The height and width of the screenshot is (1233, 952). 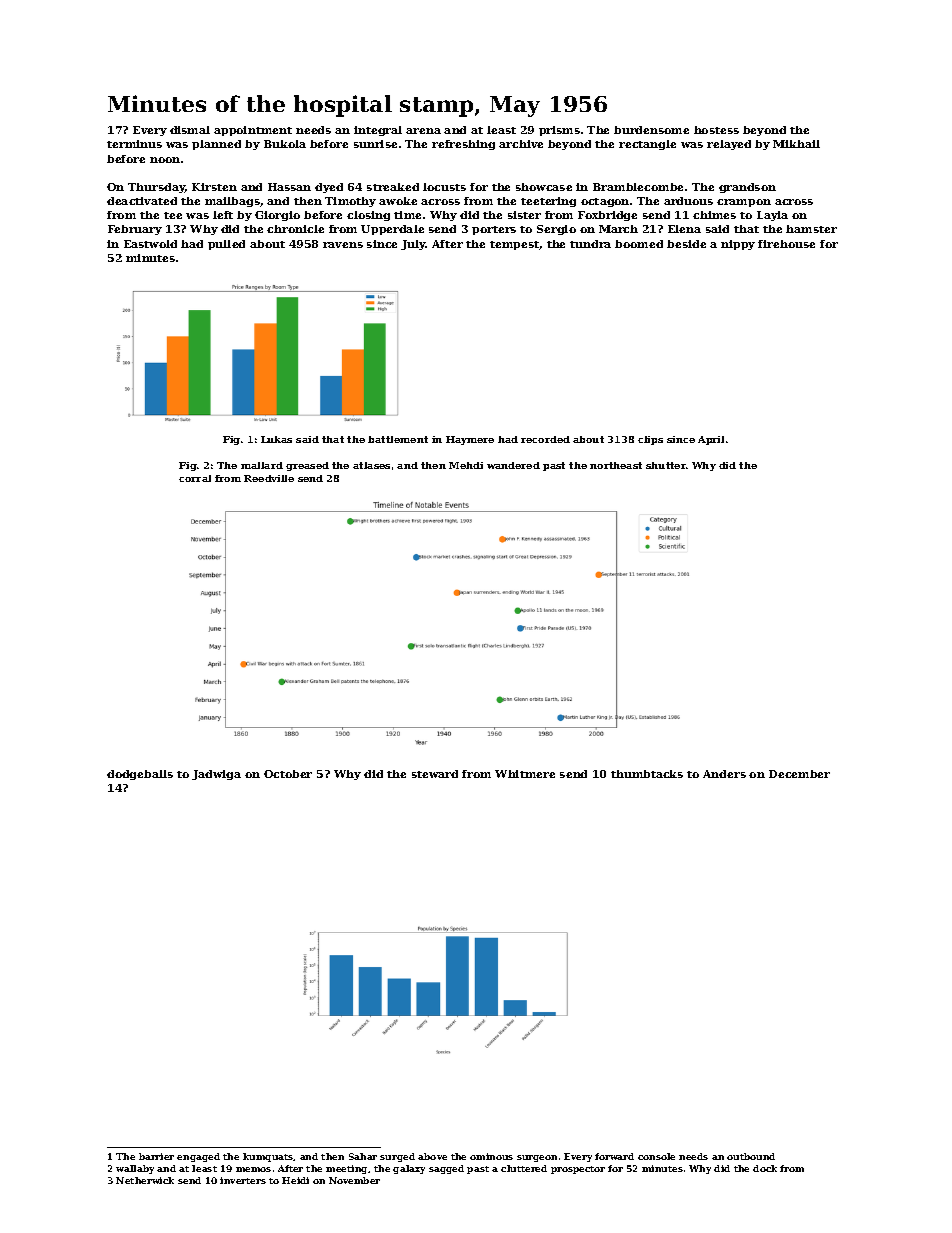 I want to click on greased, so click(x=307, y=466).
